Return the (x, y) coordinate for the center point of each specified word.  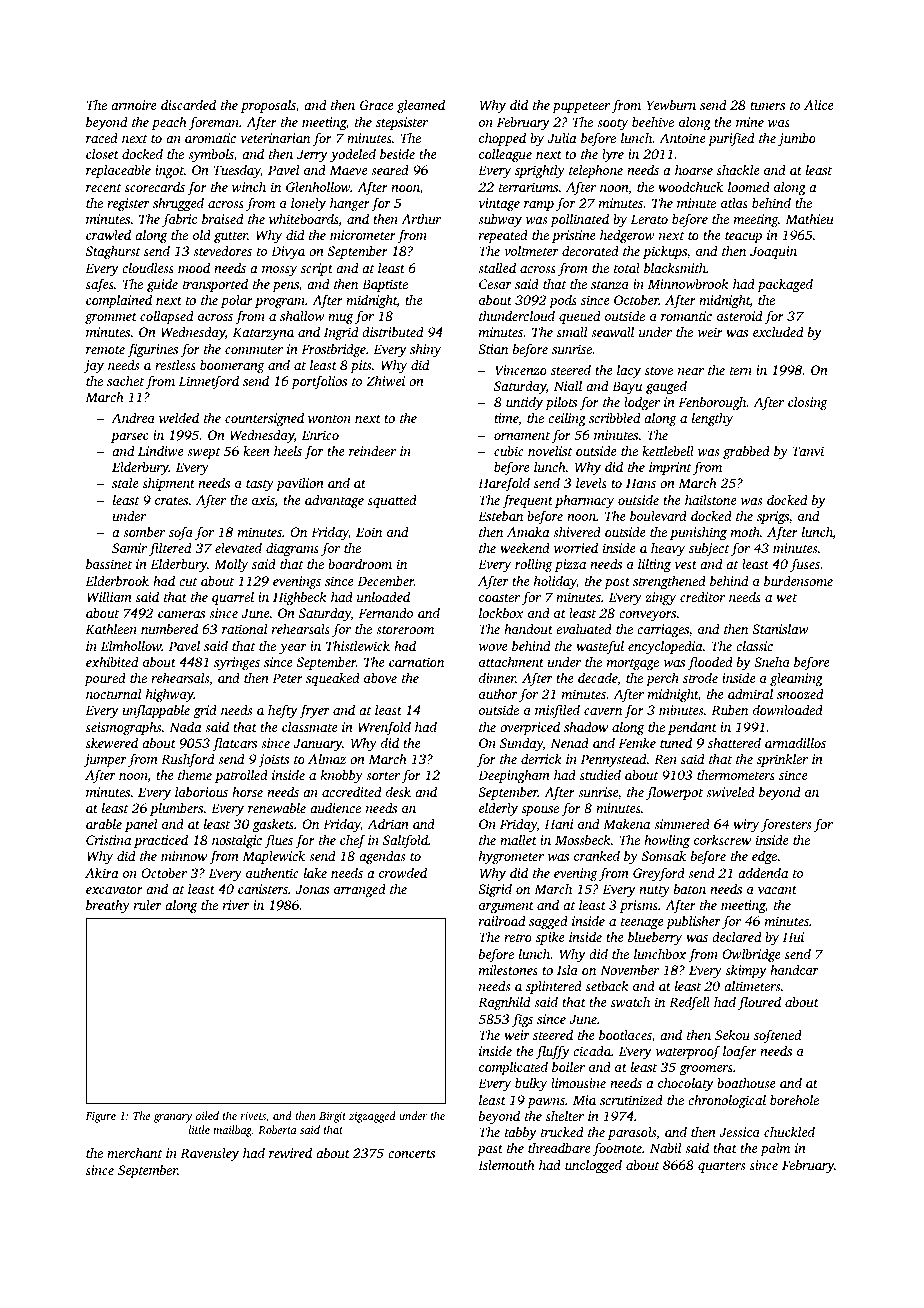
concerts (411, 1154)
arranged (360, 890)
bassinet (109, 563)
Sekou (732, 1034)
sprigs (773, 517)
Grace (377, 105)
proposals (268, 106)
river (236, 905)
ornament (522, 436)
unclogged (593, 1166)
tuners (767, 106)
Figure (101, 1117)
